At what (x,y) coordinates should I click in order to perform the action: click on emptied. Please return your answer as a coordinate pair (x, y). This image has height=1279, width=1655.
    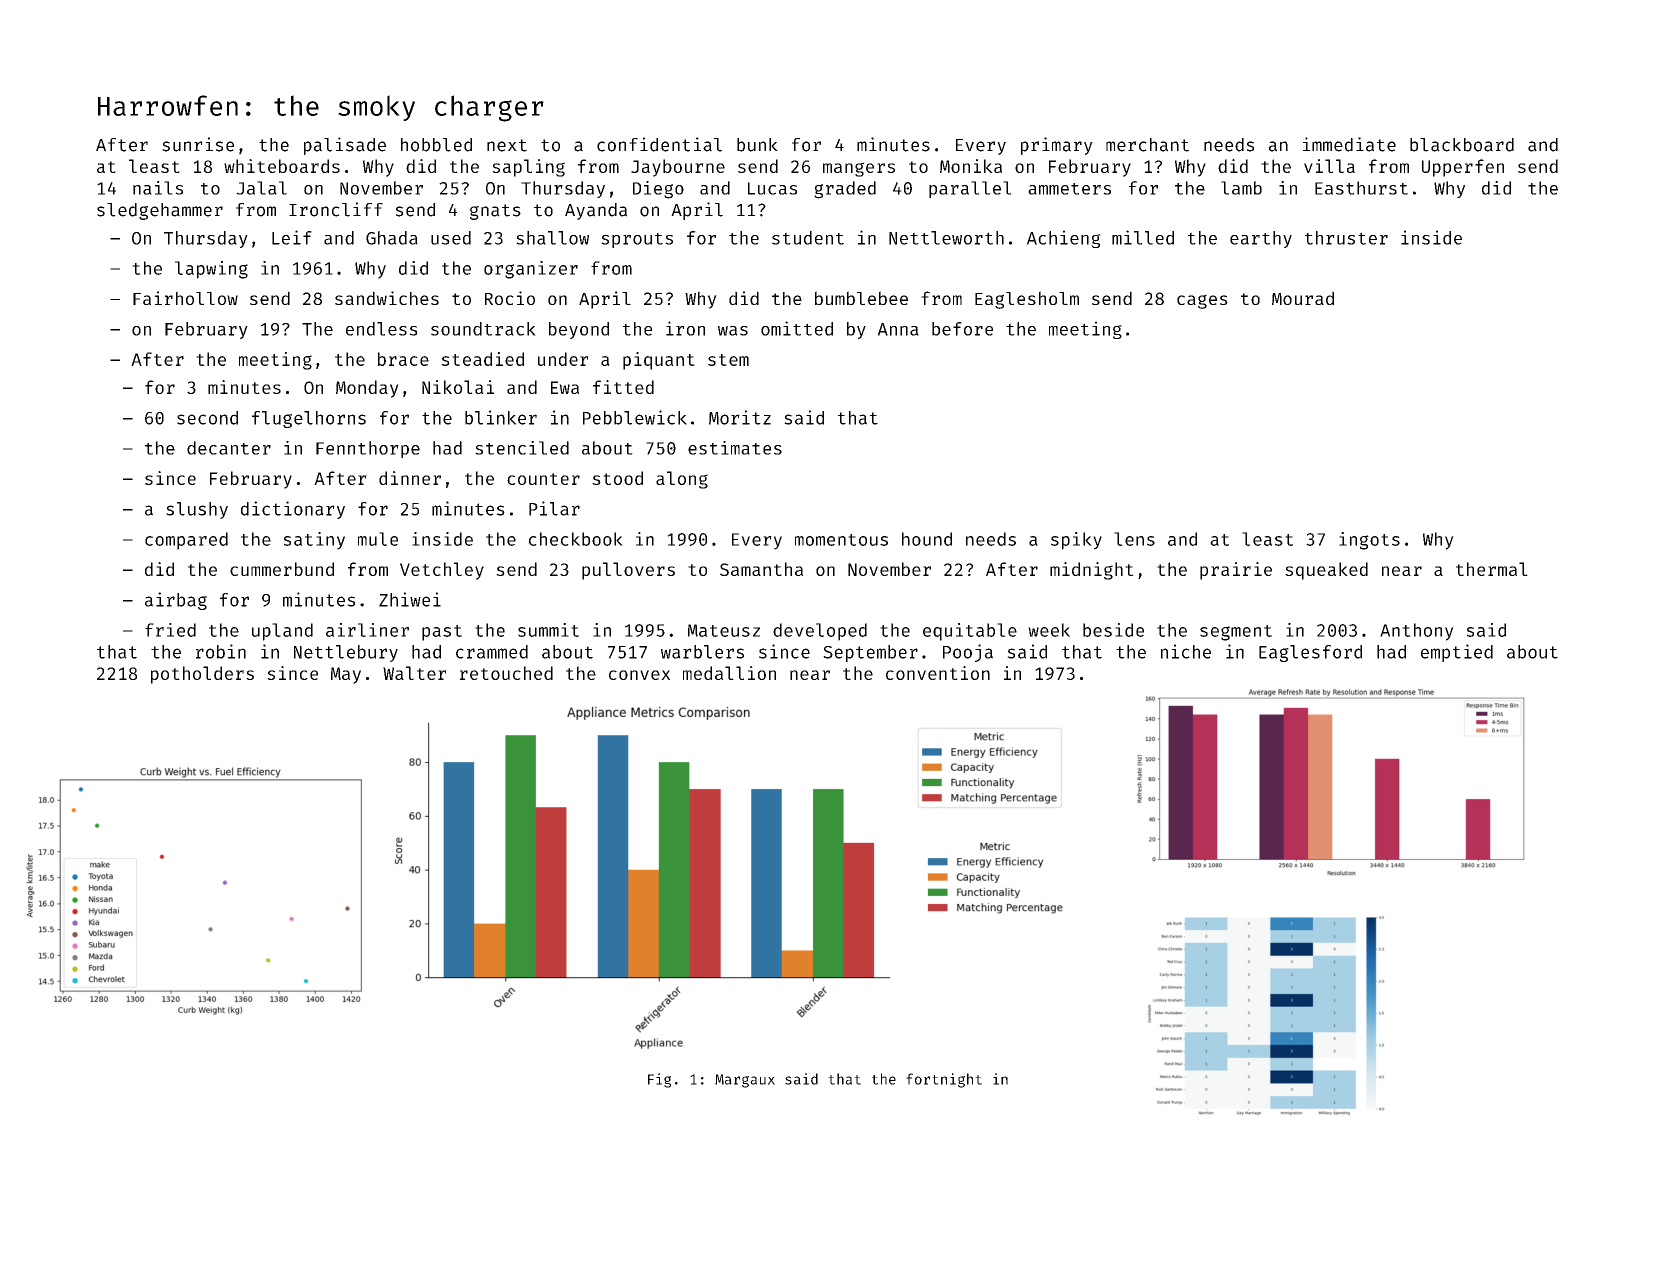
    Looking at the image, I should click on (1457, 653).
